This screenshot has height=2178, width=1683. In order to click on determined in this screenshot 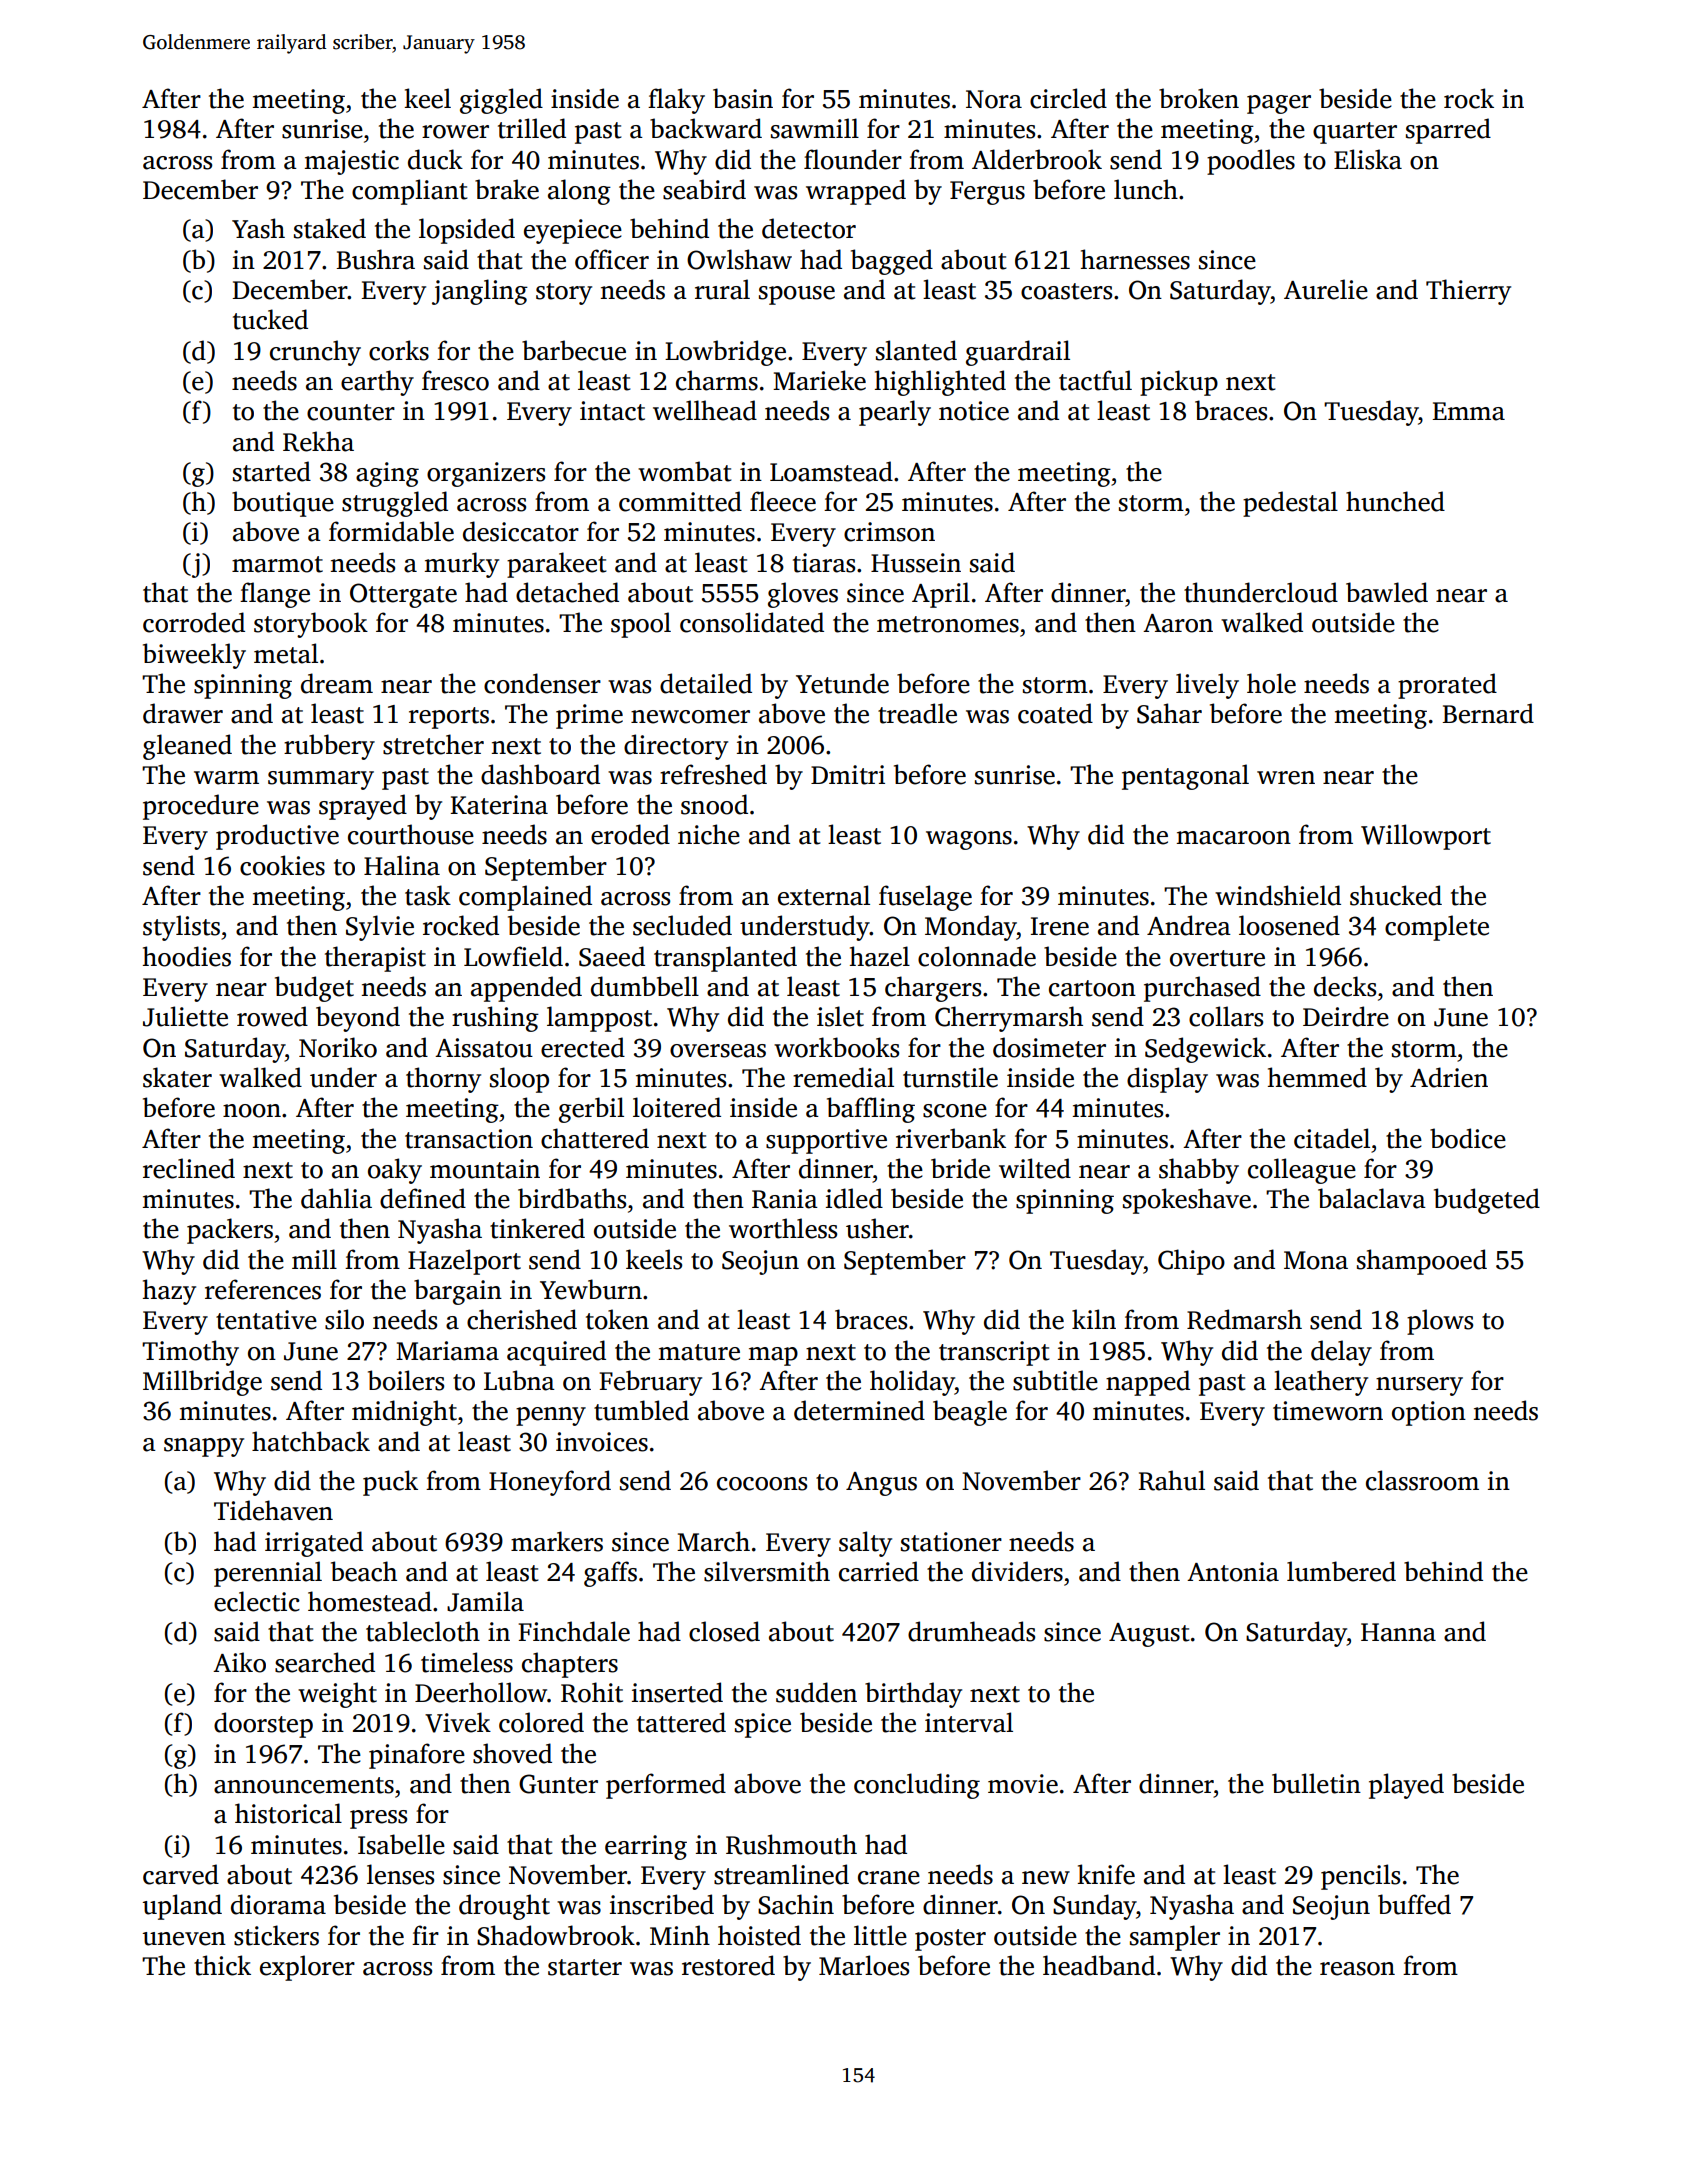, I will do `click(859, 1410)`.
